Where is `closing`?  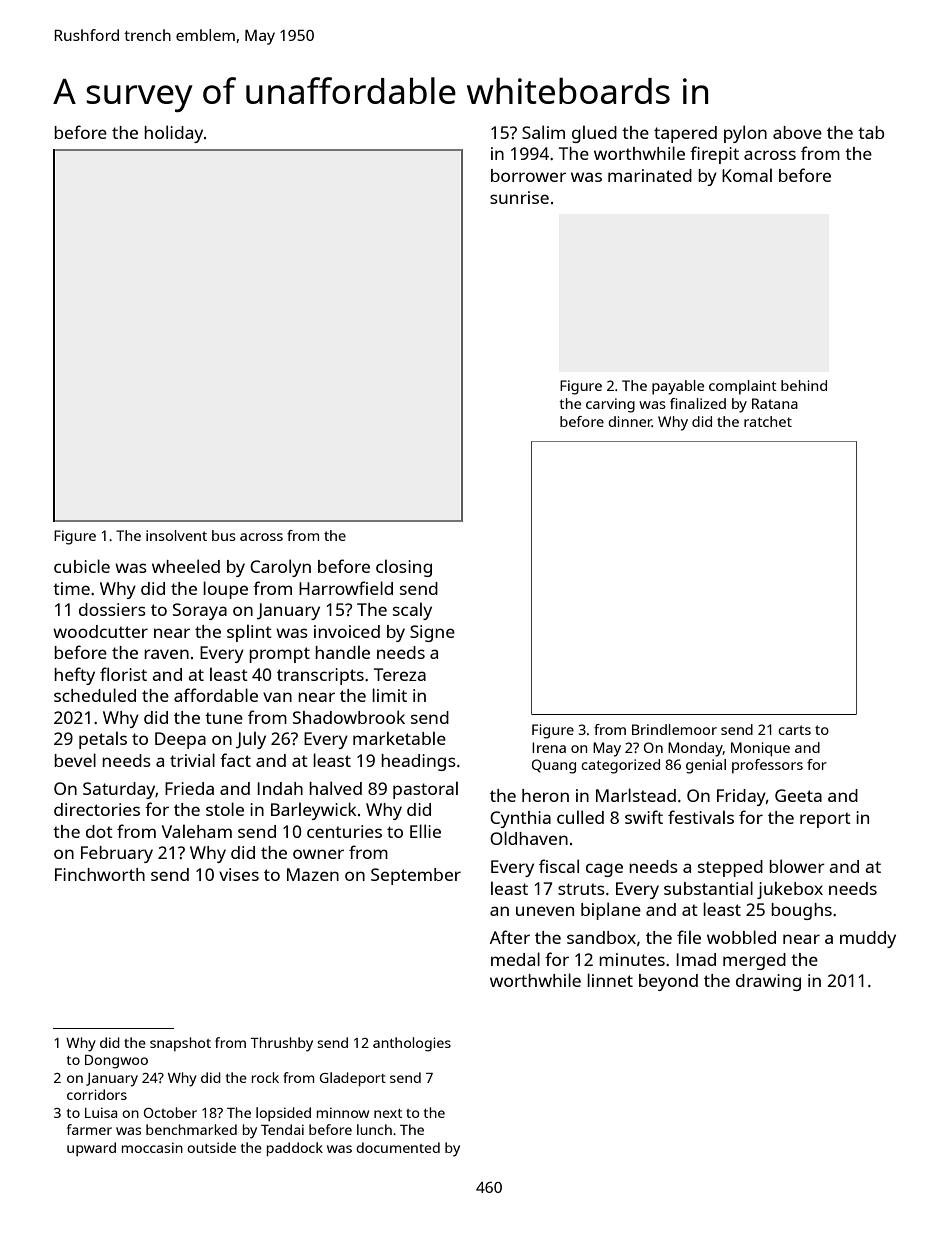
closing is located at coordinates (404, 568).
